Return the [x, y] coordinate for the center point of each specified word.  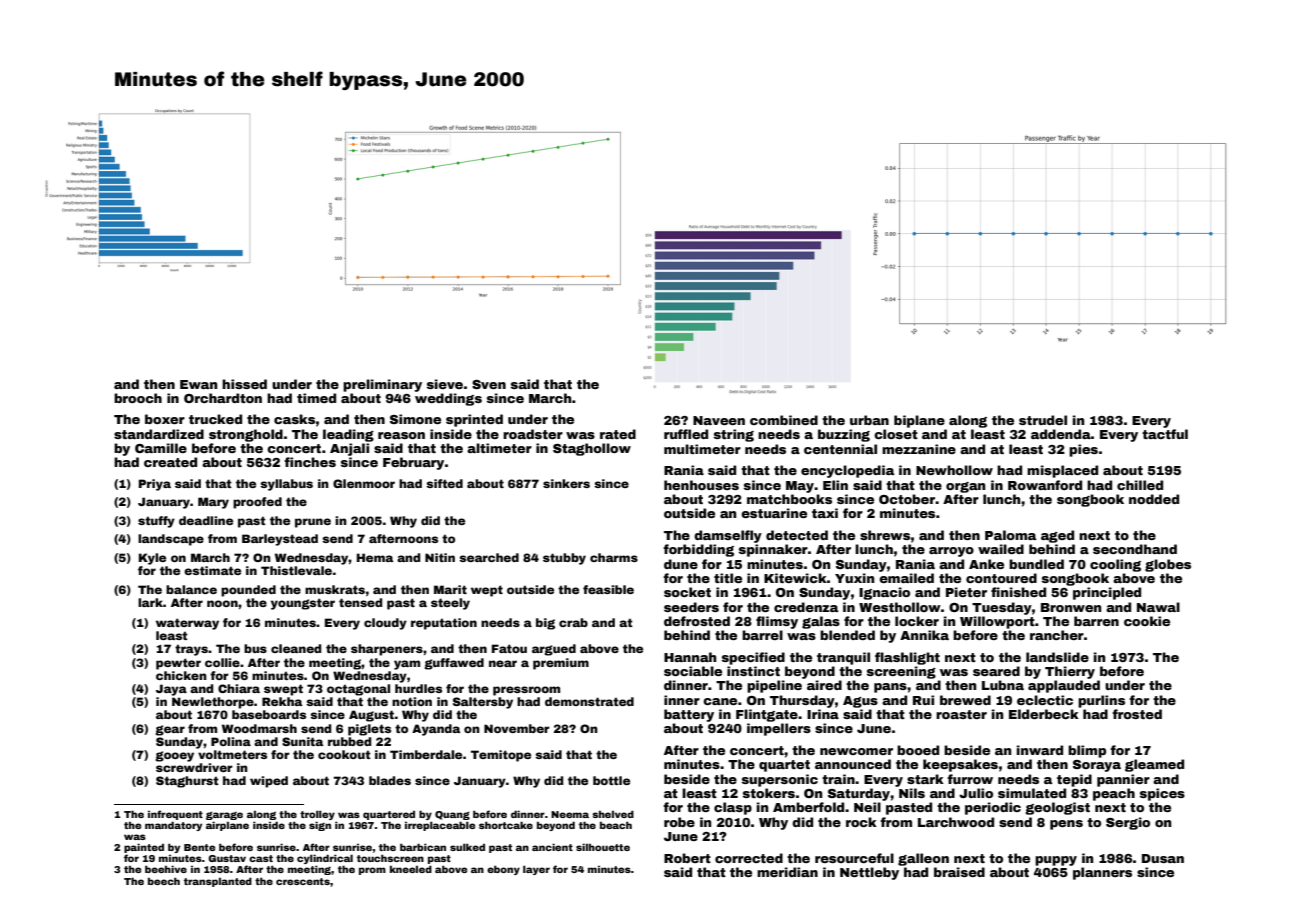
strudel [1043, 420]
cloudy [385, 624]
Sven [489, 384]
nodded [1154, 499]
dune [681, 564]
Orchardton [223, 398]
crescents [303, 881]
